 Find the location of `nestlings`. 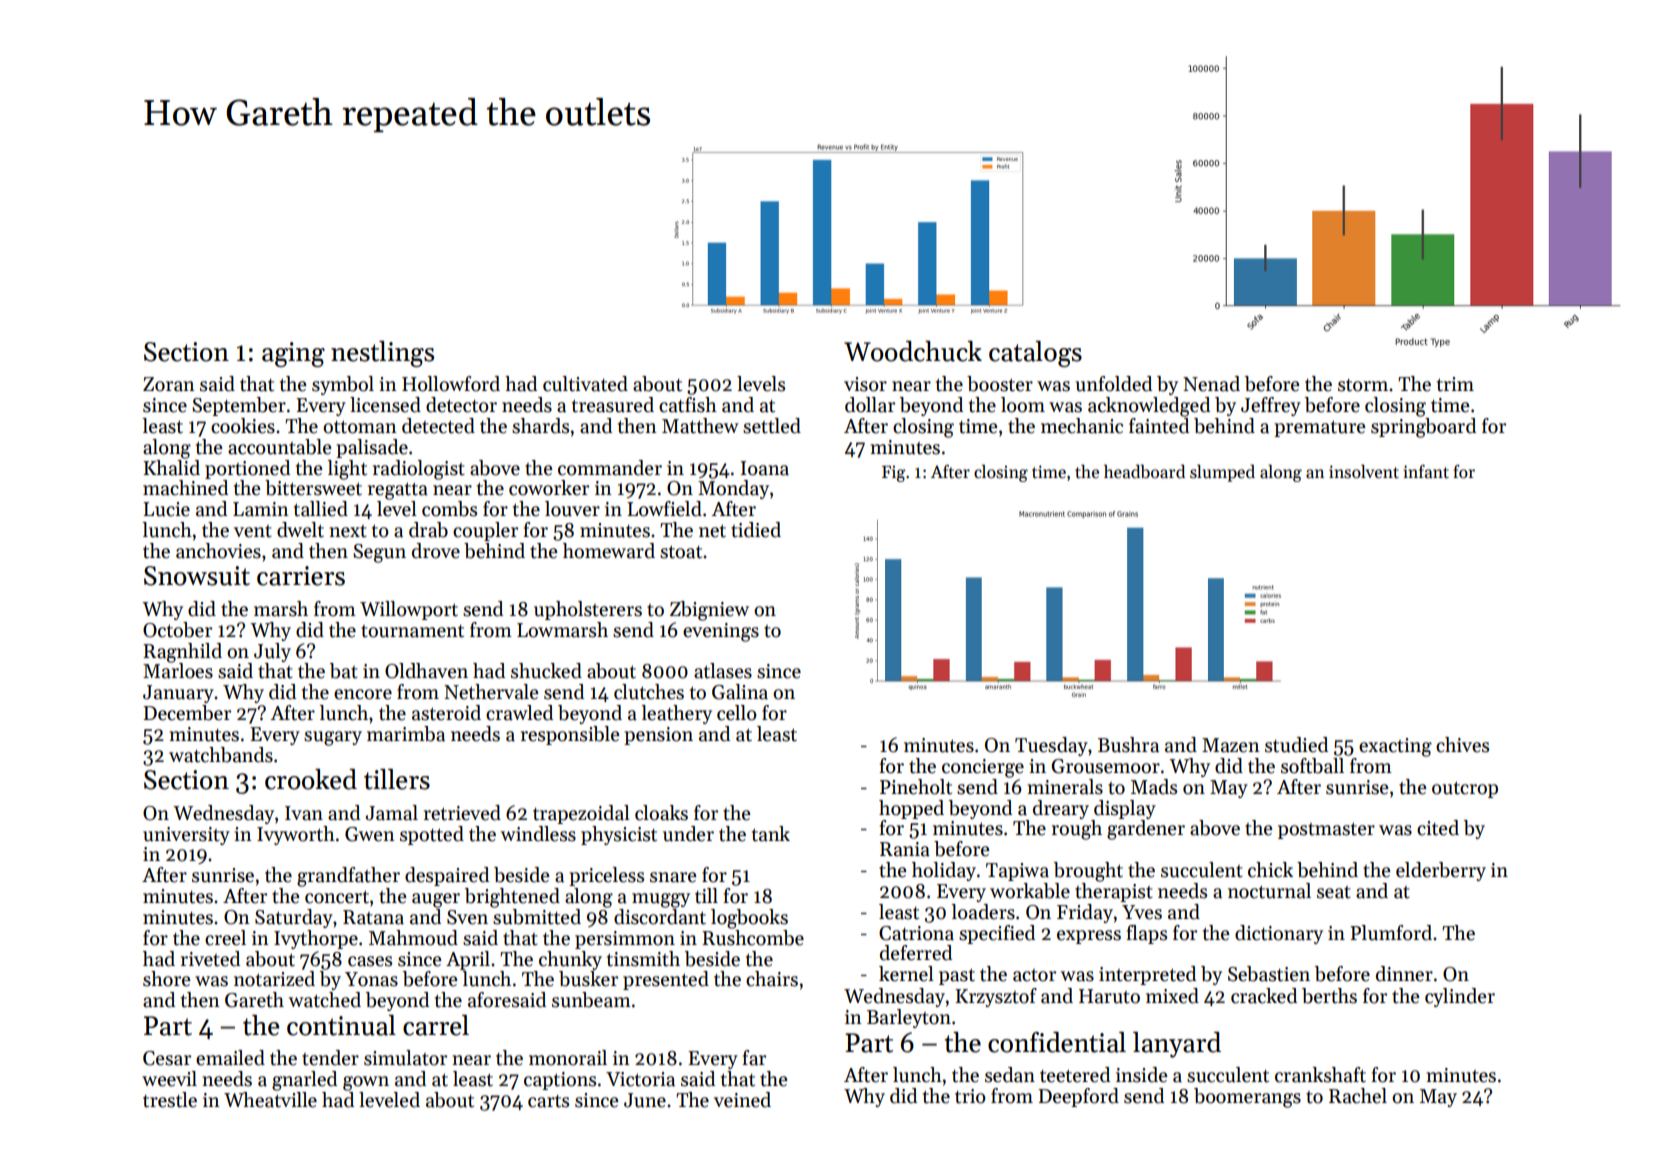

nestlings is located at coordinates (382, 354).
